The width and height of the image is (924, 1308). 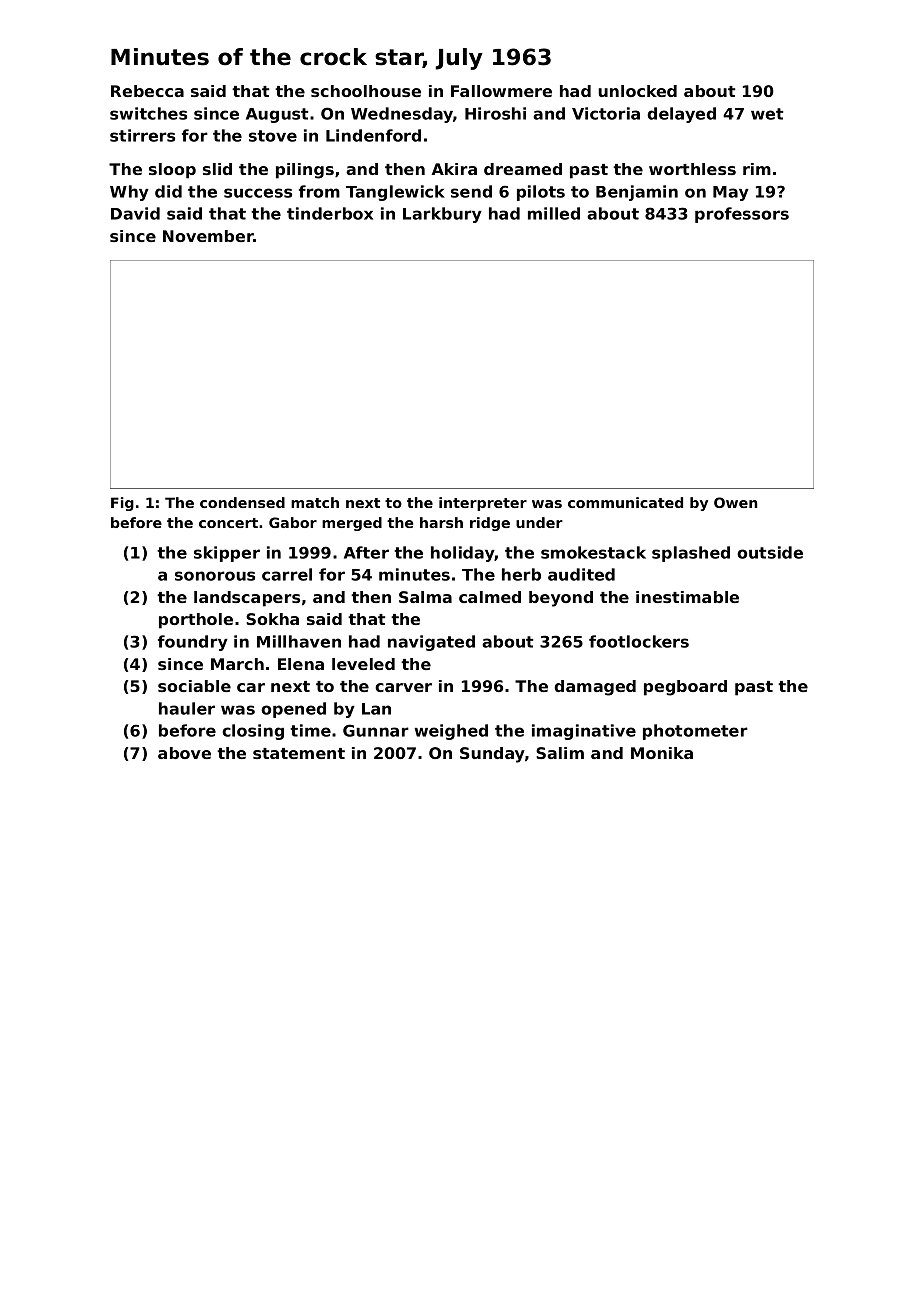 I want to click on tinderbox, so click(x=330, y=213).
